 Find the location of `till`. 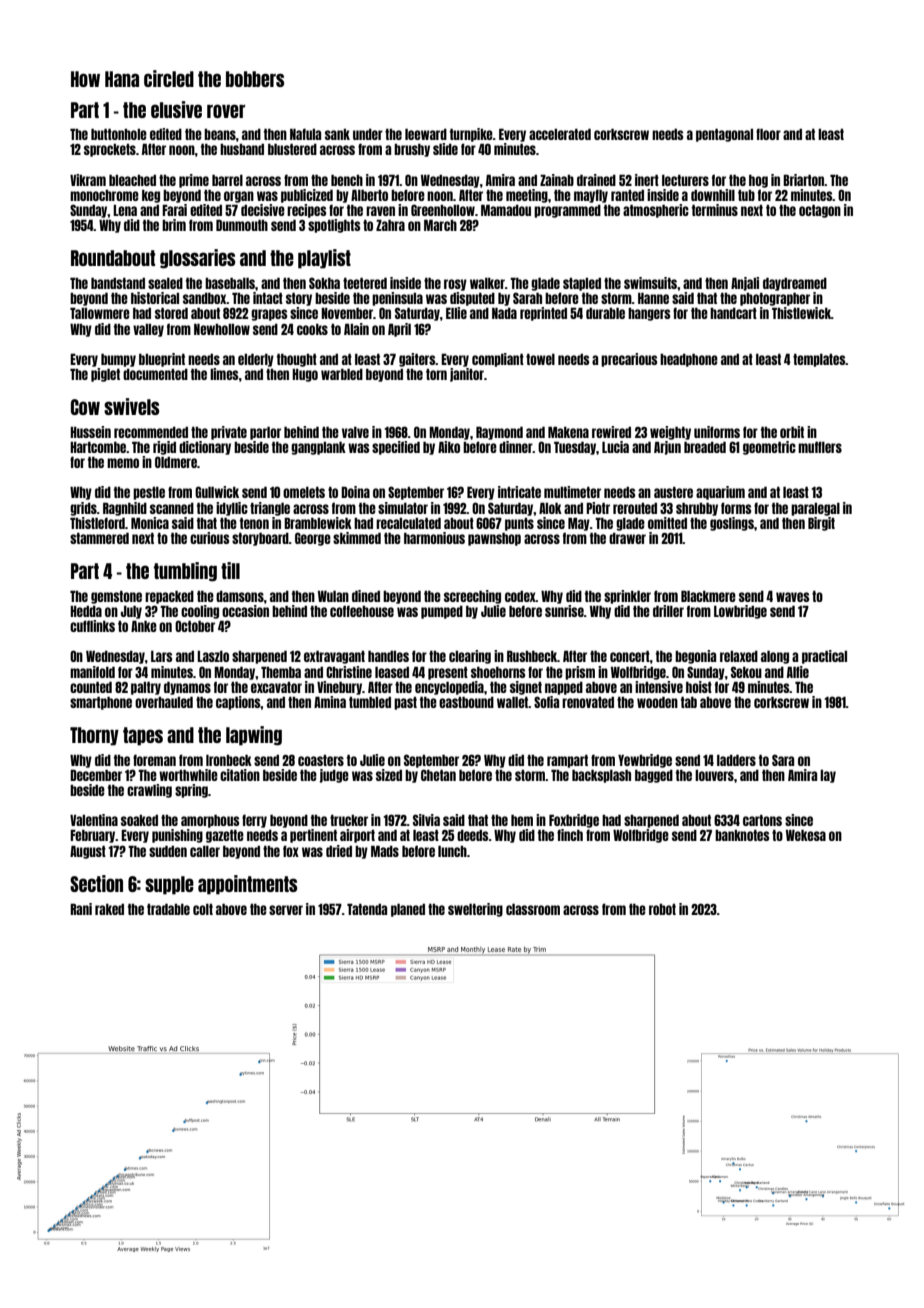

till is located at coordinates (230, 570).
